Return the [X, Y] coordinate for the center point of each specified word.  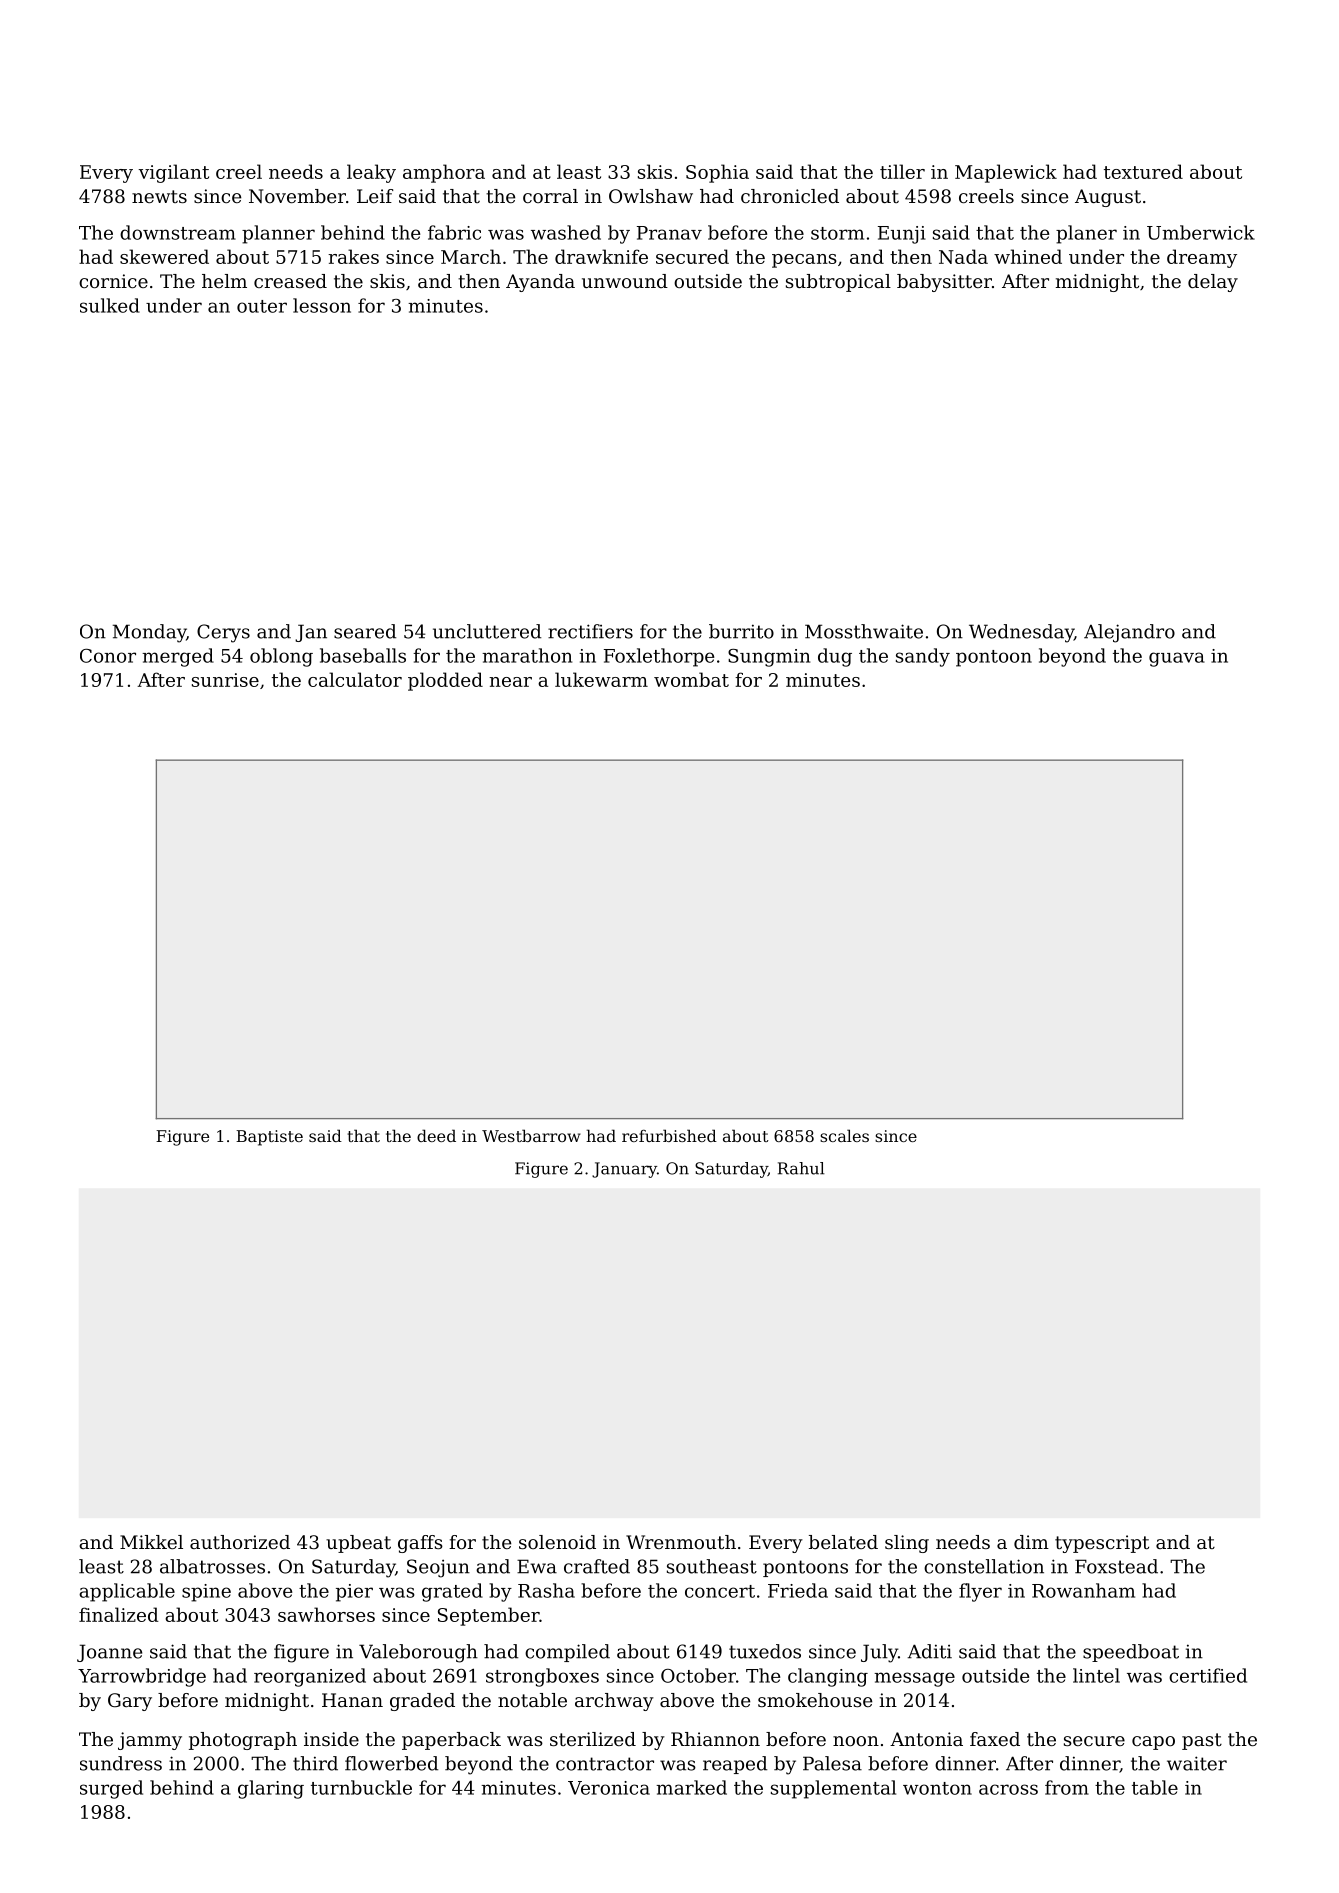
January [624, 1170]
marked [691, 1787]
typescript [1102, 1544]
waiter [1197, 1763]
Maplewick [1006, 173]
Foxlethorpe [659, 657]
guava [1177, 659]
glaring [271, 1789]
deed [436, 1135]
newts [159, 196]
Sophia [717, 173]
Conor [108, 656]
